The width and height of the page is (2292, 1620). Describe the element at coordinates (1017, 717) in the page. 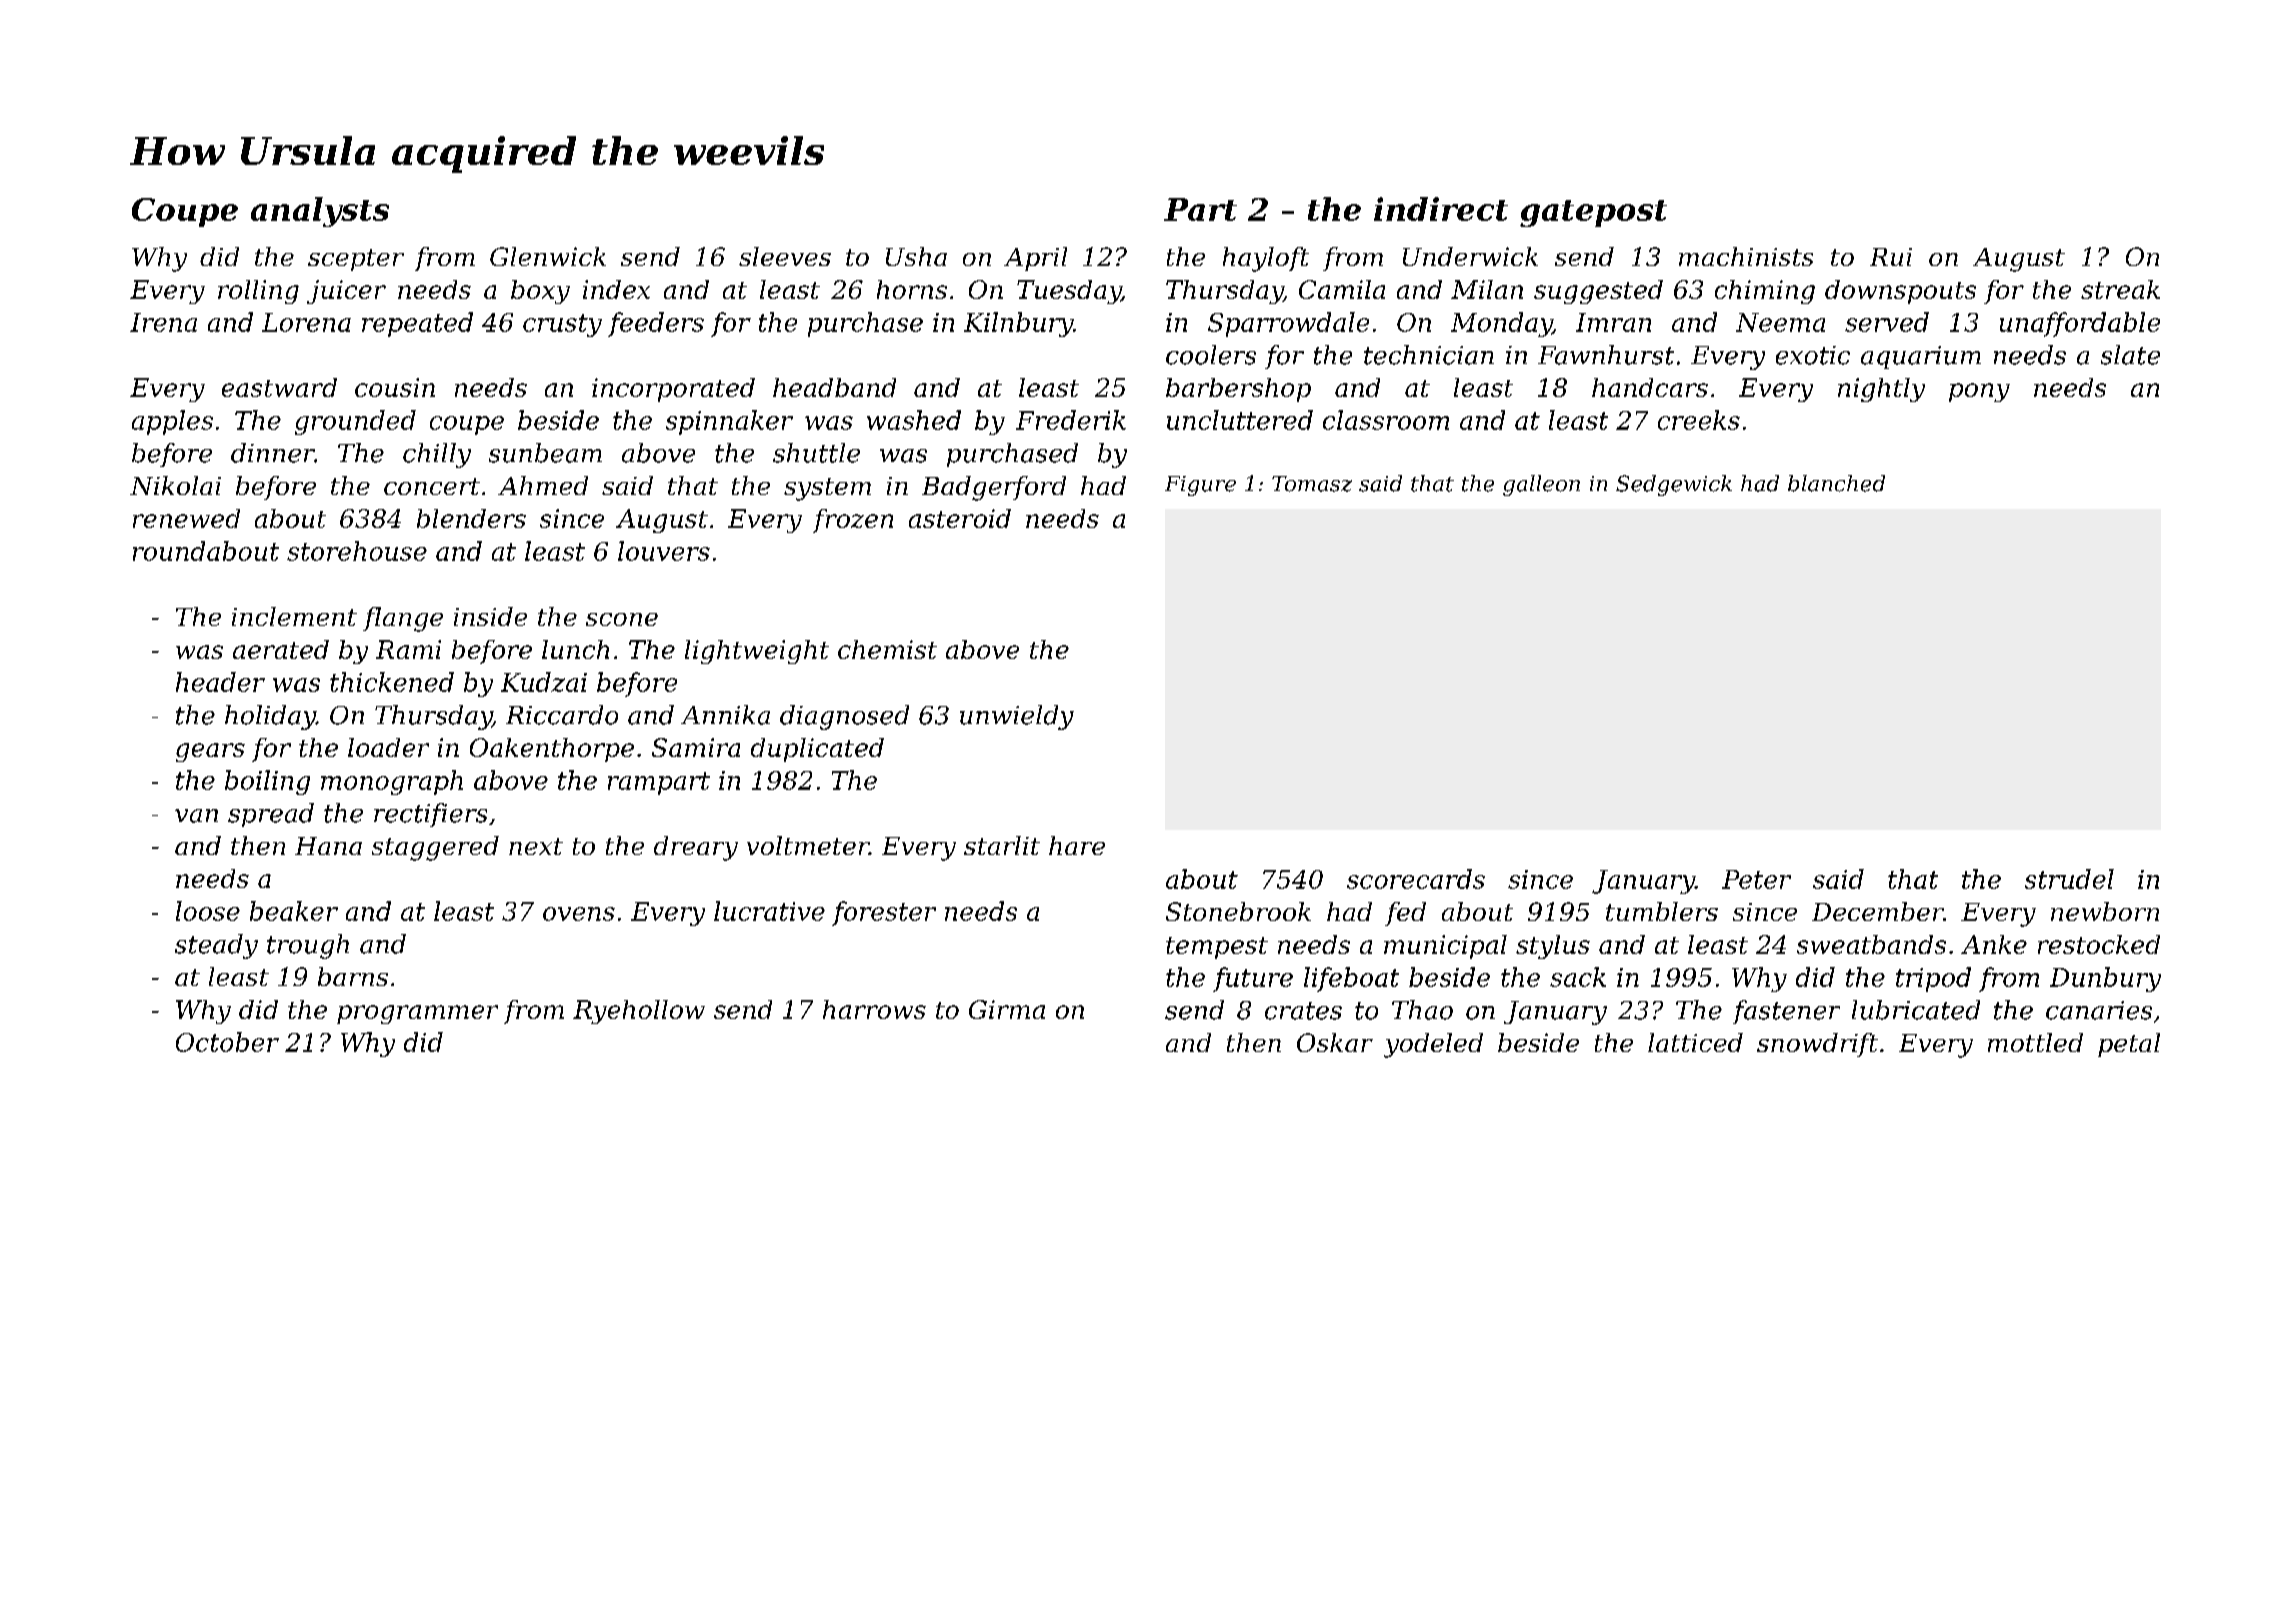

I see `unwieldy` at that location.
